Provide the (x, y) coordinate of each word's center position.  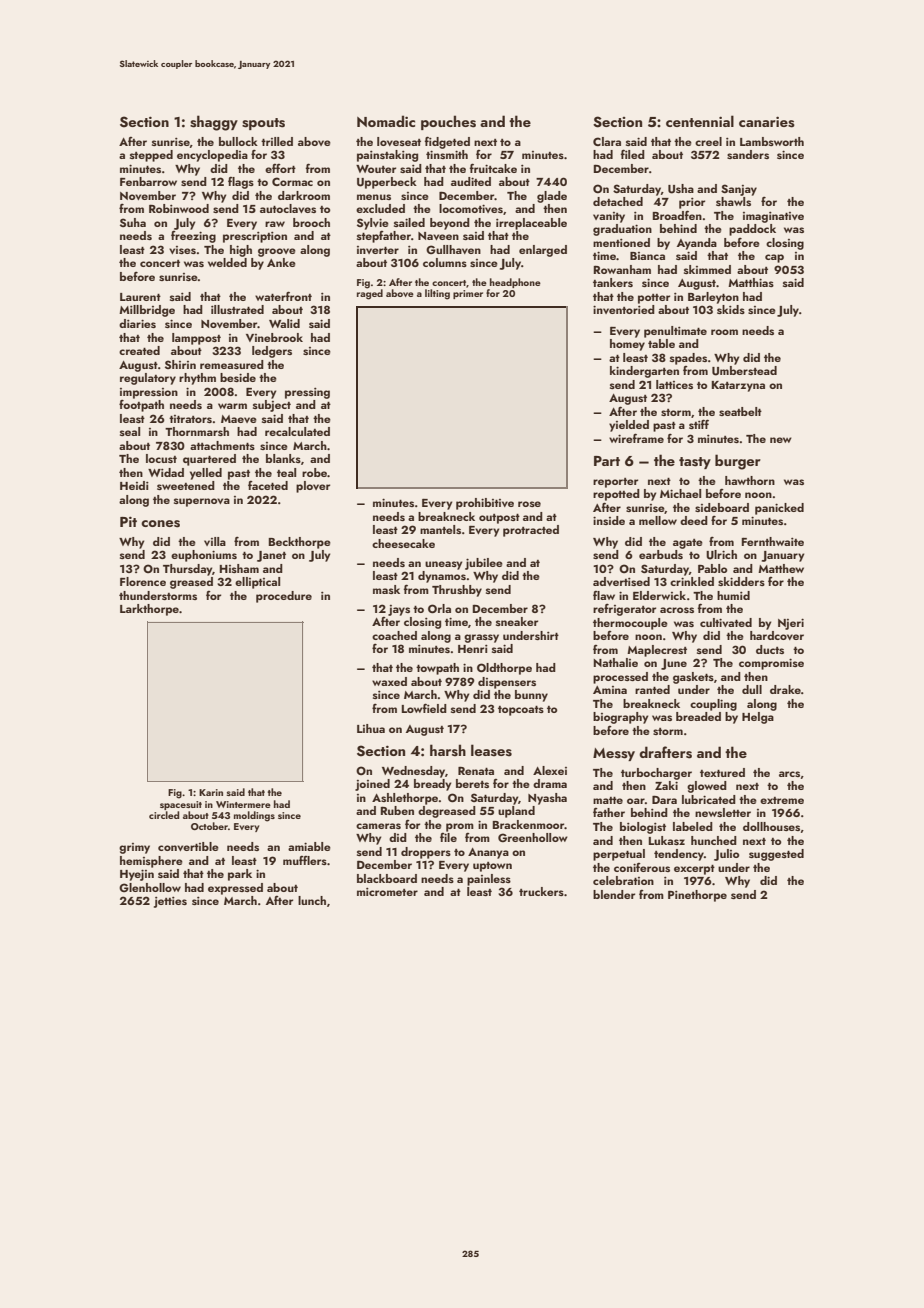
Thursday (188, 570)
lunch (312, 900)
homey (627, 345)
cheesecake (403, 543)
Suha (133, 222)
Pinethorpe (697, 896)
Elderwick (659, 595)
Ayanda (697, 244)
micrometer (387, 892)
